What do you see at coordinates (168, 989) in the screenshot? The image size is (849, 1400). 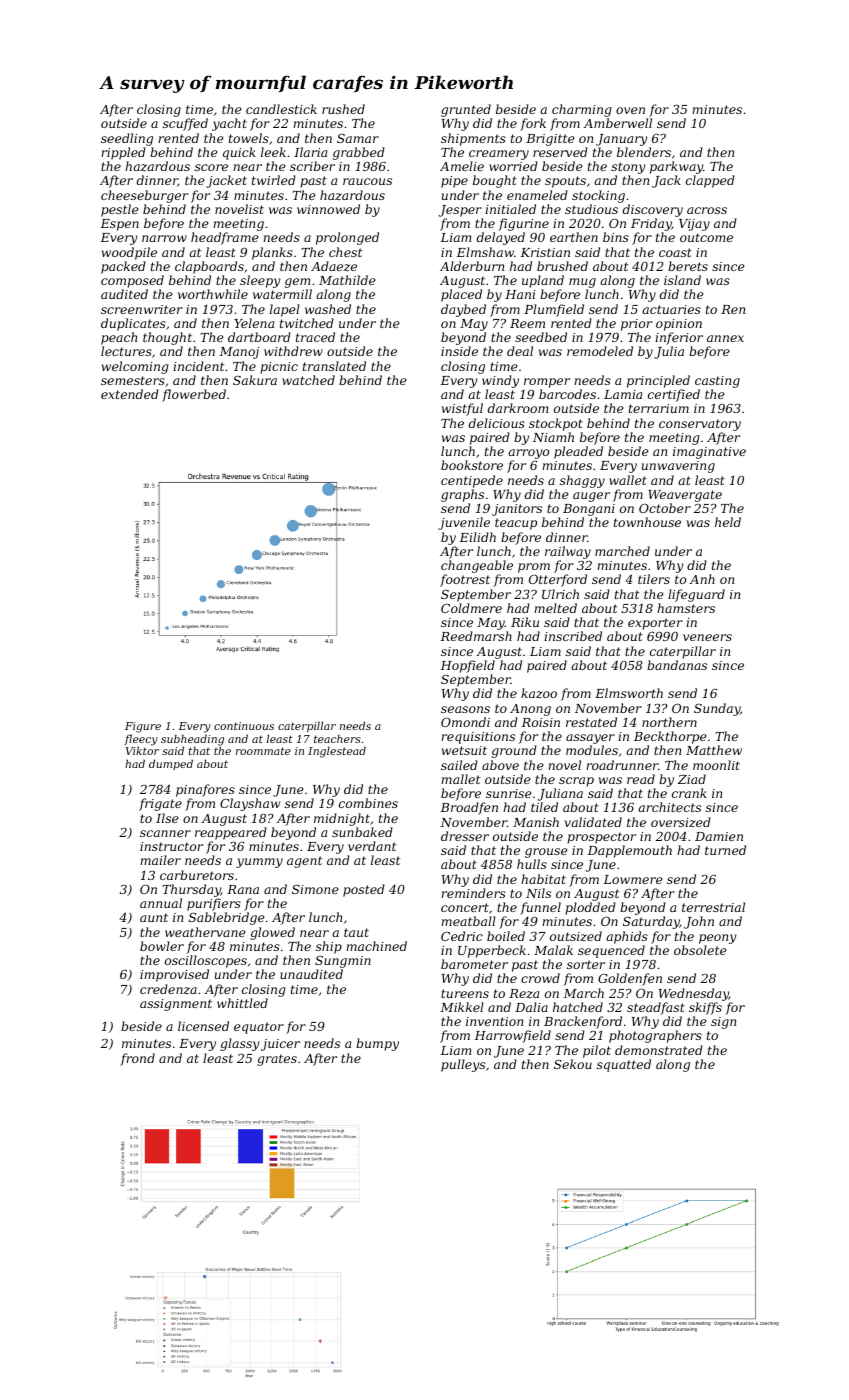 I see `credenza` at bounding box center [168, 989].
